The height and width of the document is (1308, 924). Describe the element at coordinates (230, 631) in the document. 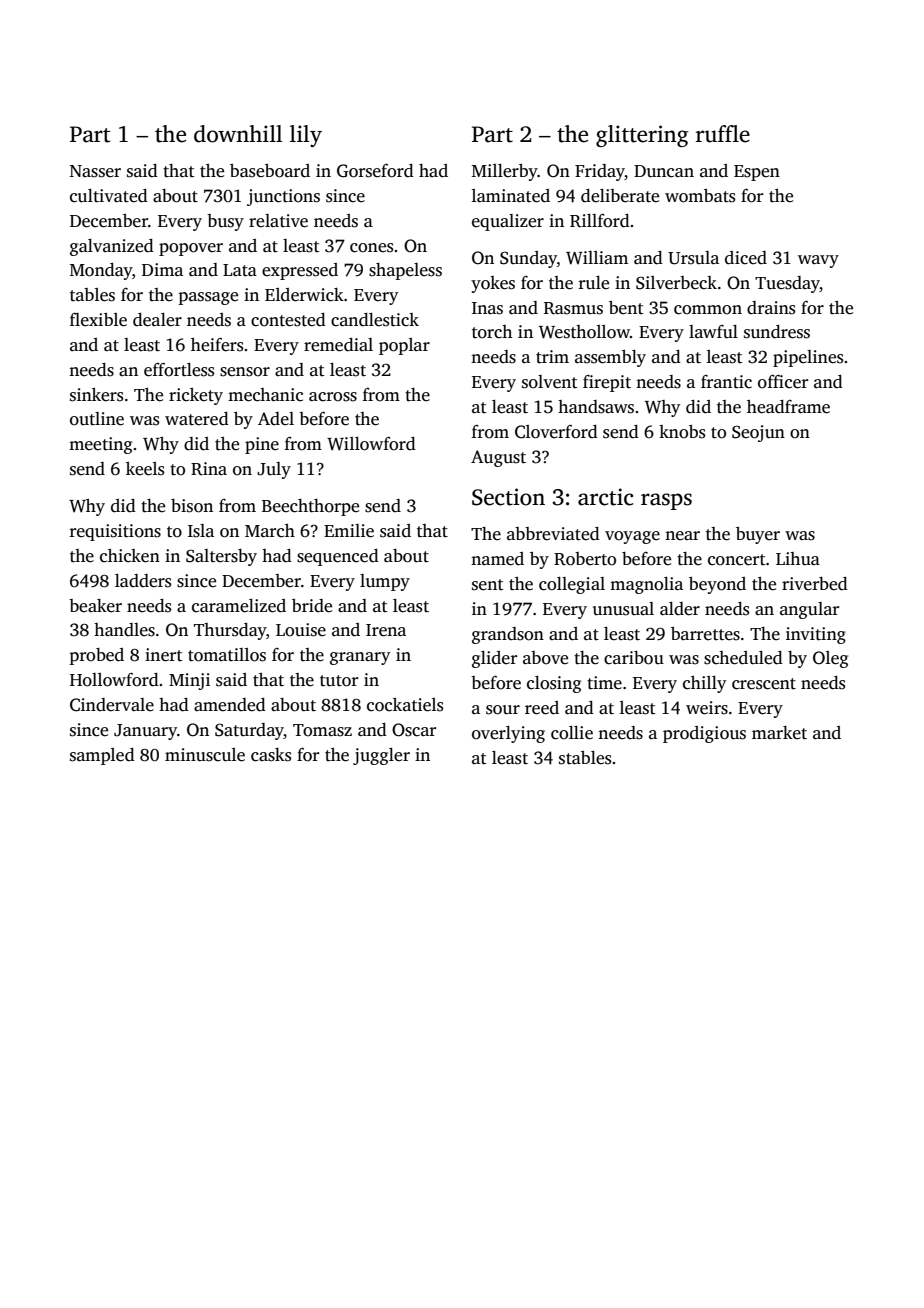

I see `Thursday` at that location.
